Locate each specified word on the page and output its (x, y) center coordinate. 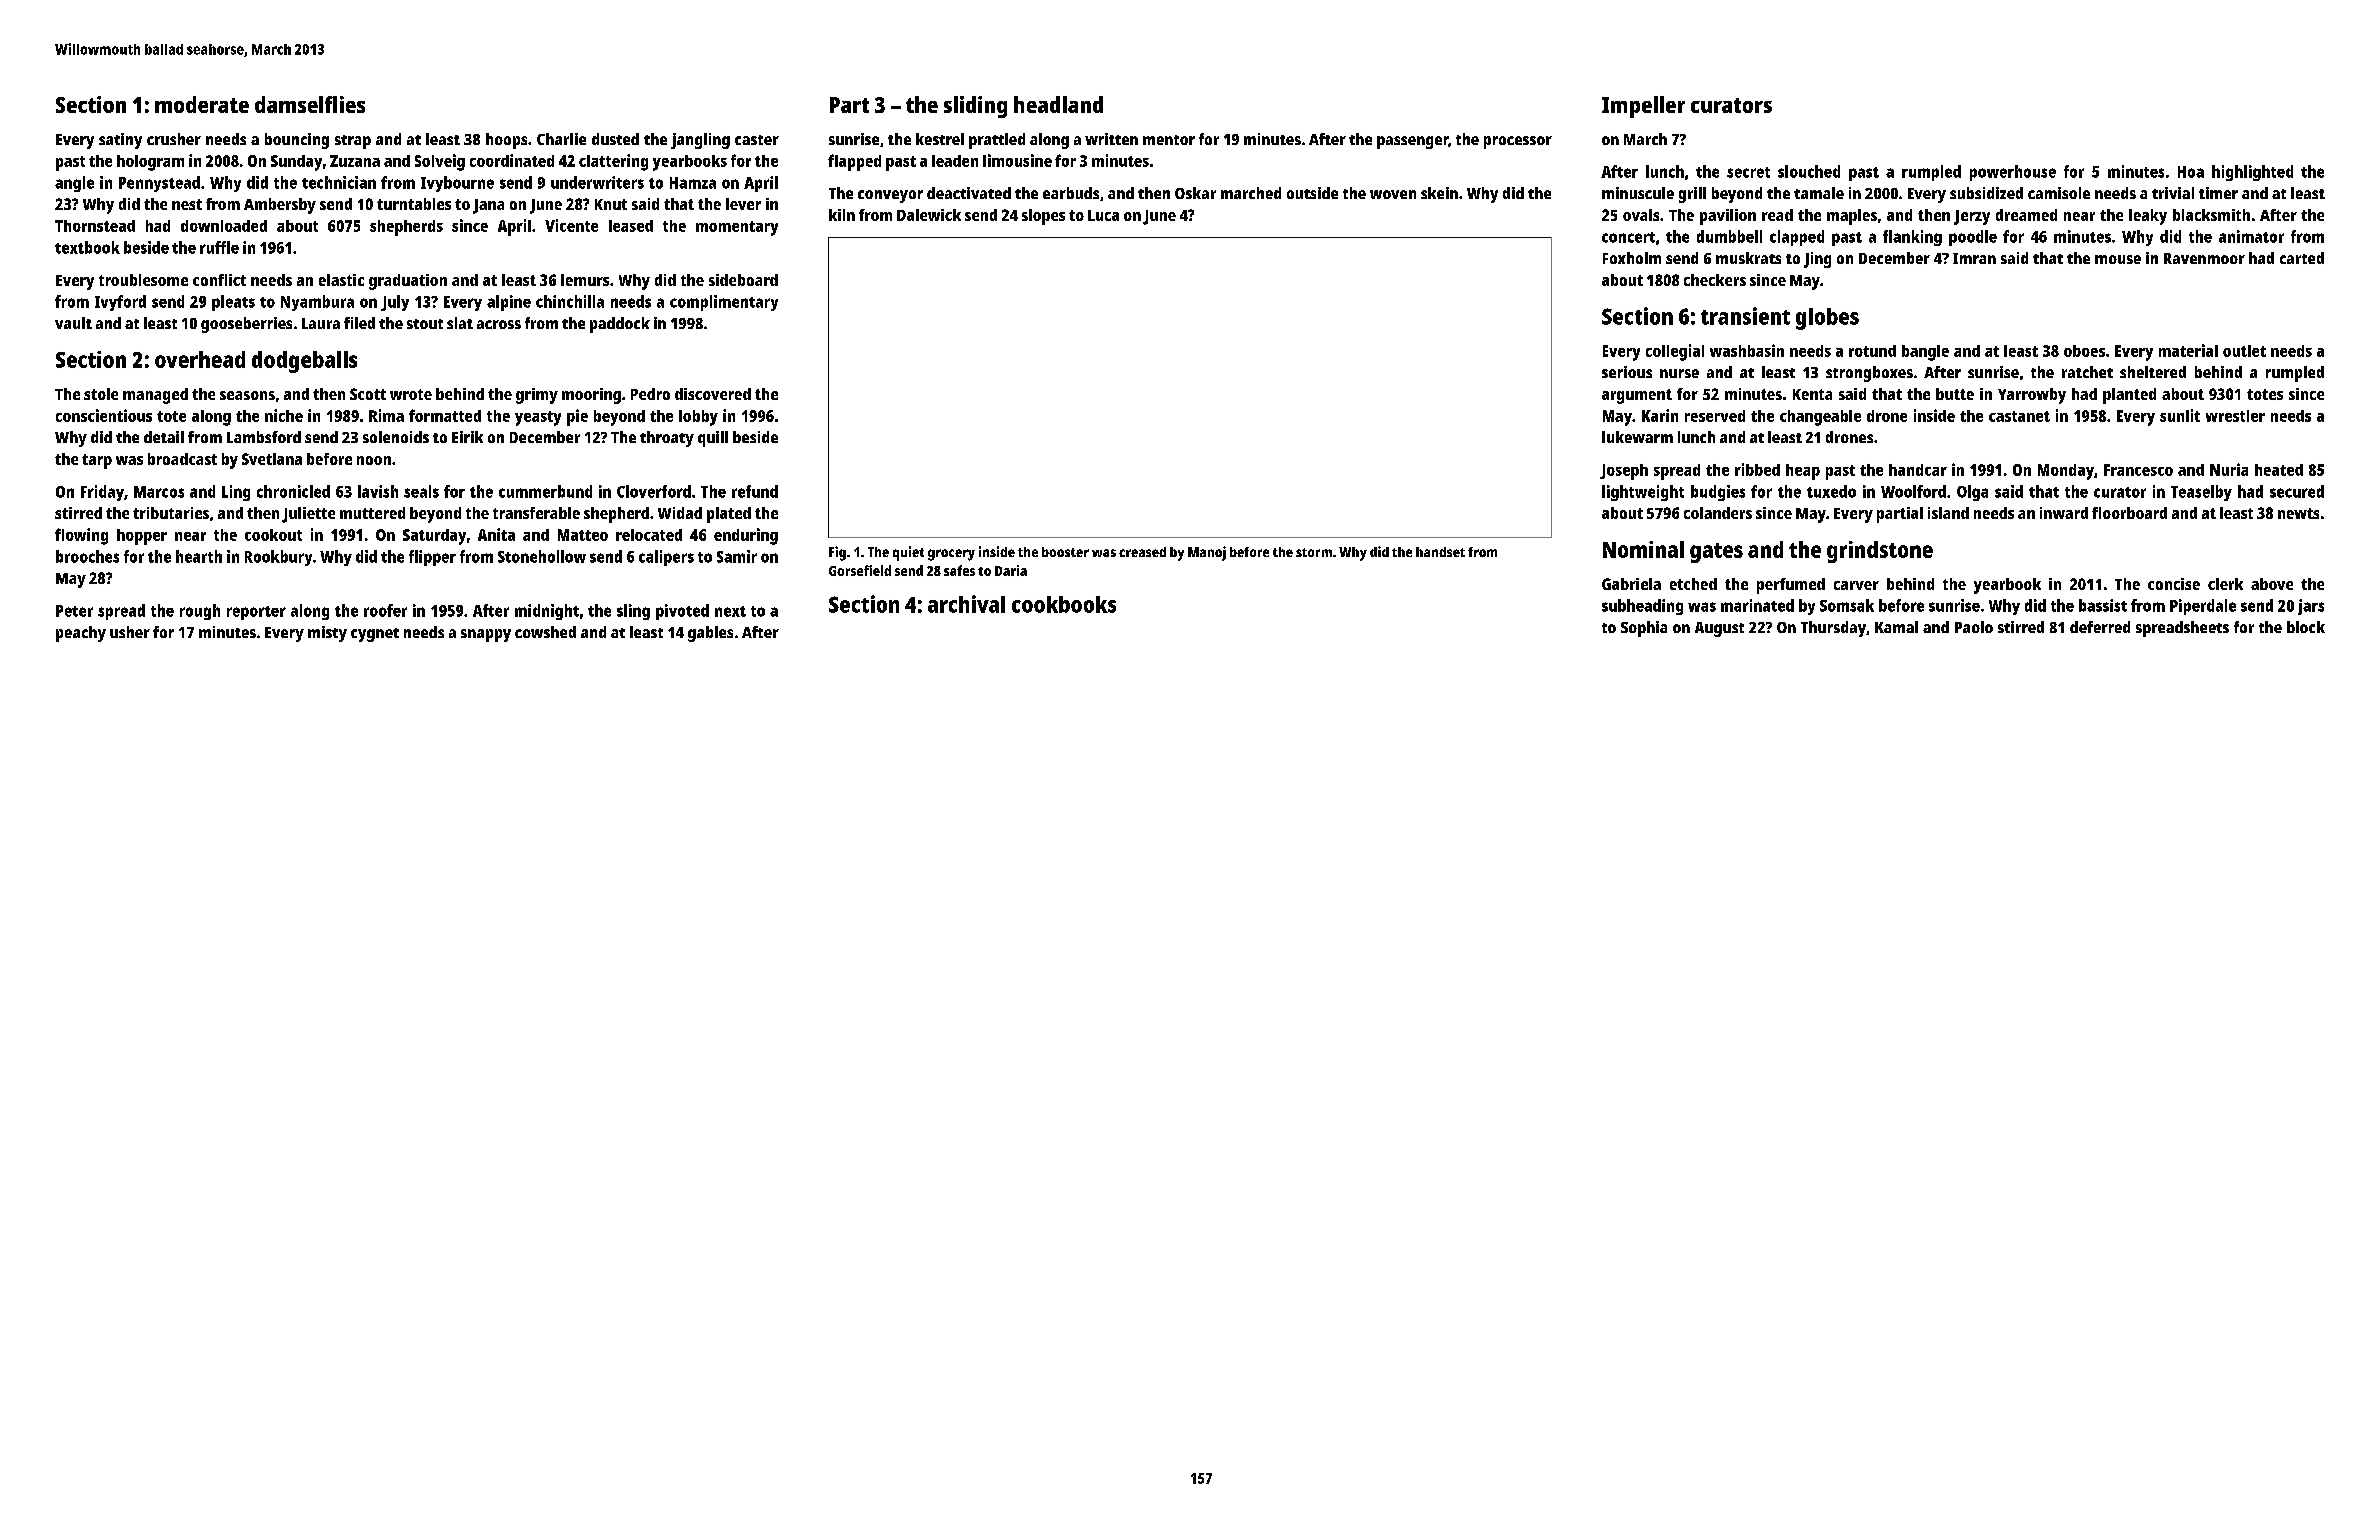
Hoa (2191, 172)
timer (2218, 193)
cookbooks (1064, 604)
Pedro (650, 394)
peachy (81, 634)
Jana (488, 206)
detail (164, 437)
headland (1058, 104)
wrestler (2235, 416)
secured (2297, 491)
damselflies (310, 104)
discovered (713, 394)
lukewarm (1637, 437)
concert (1628, 237)
